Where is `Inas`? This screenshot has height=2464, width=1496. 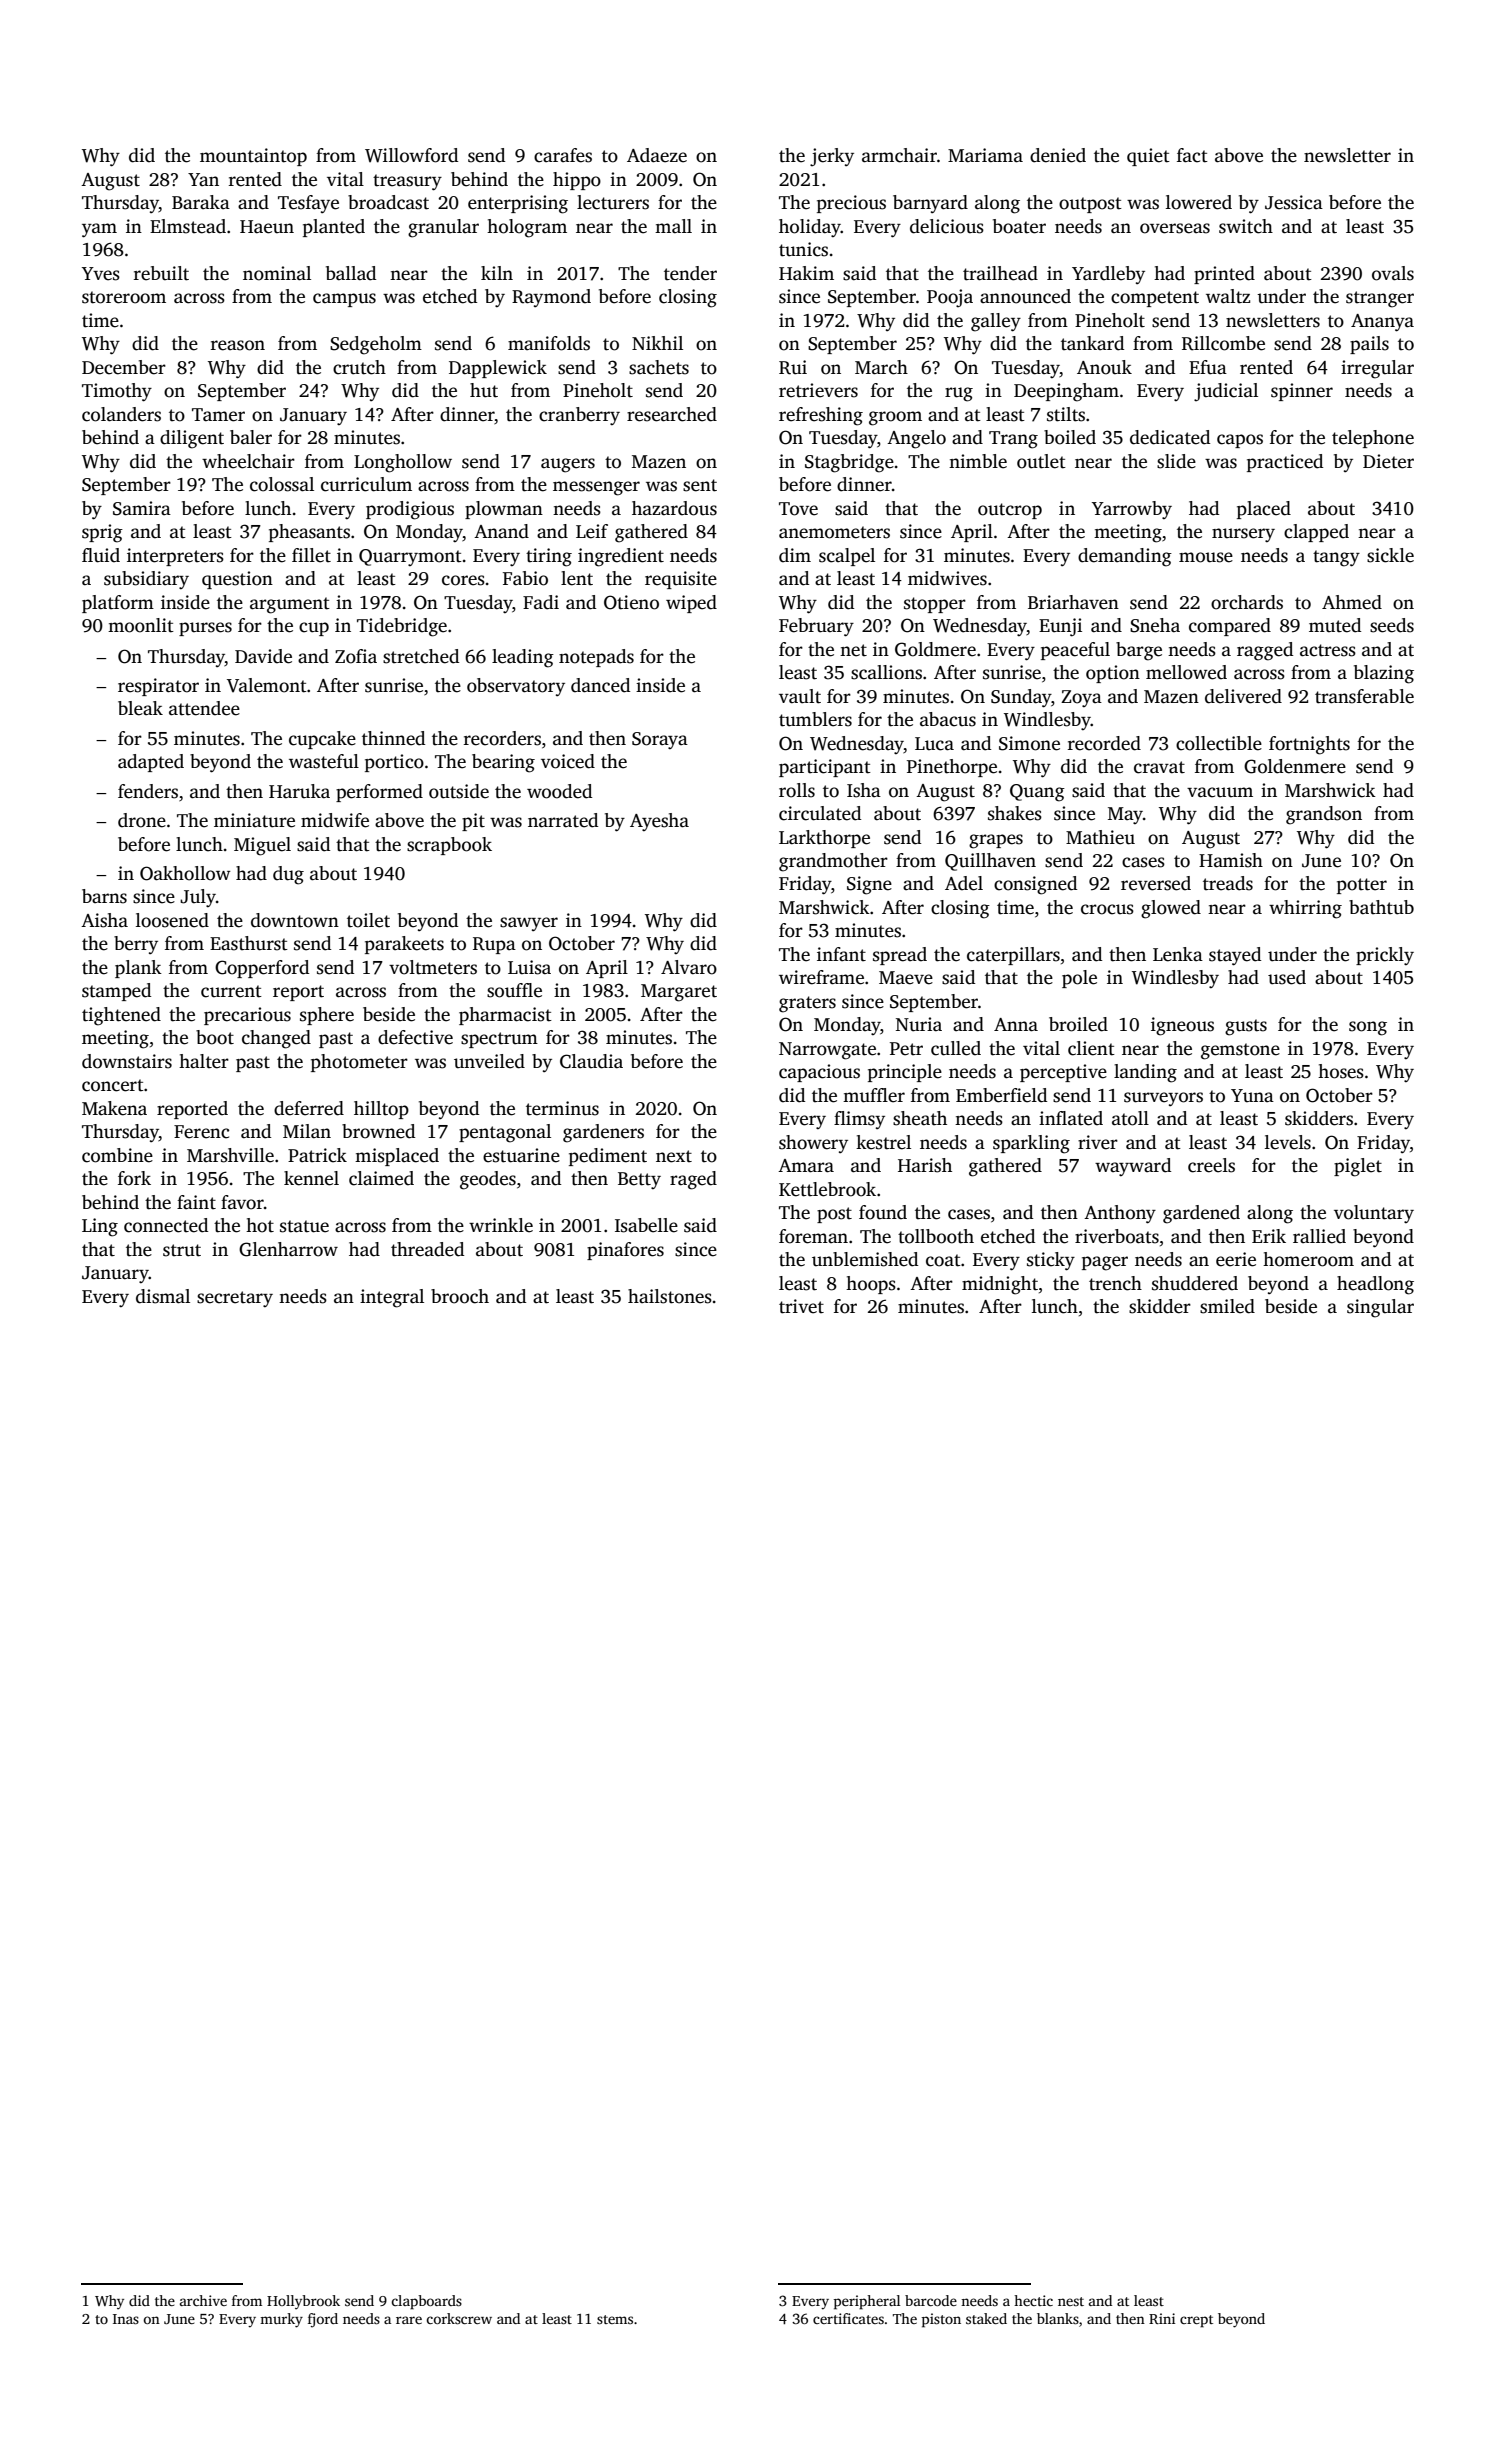 Inas is located at coordinates (126, 2319).
